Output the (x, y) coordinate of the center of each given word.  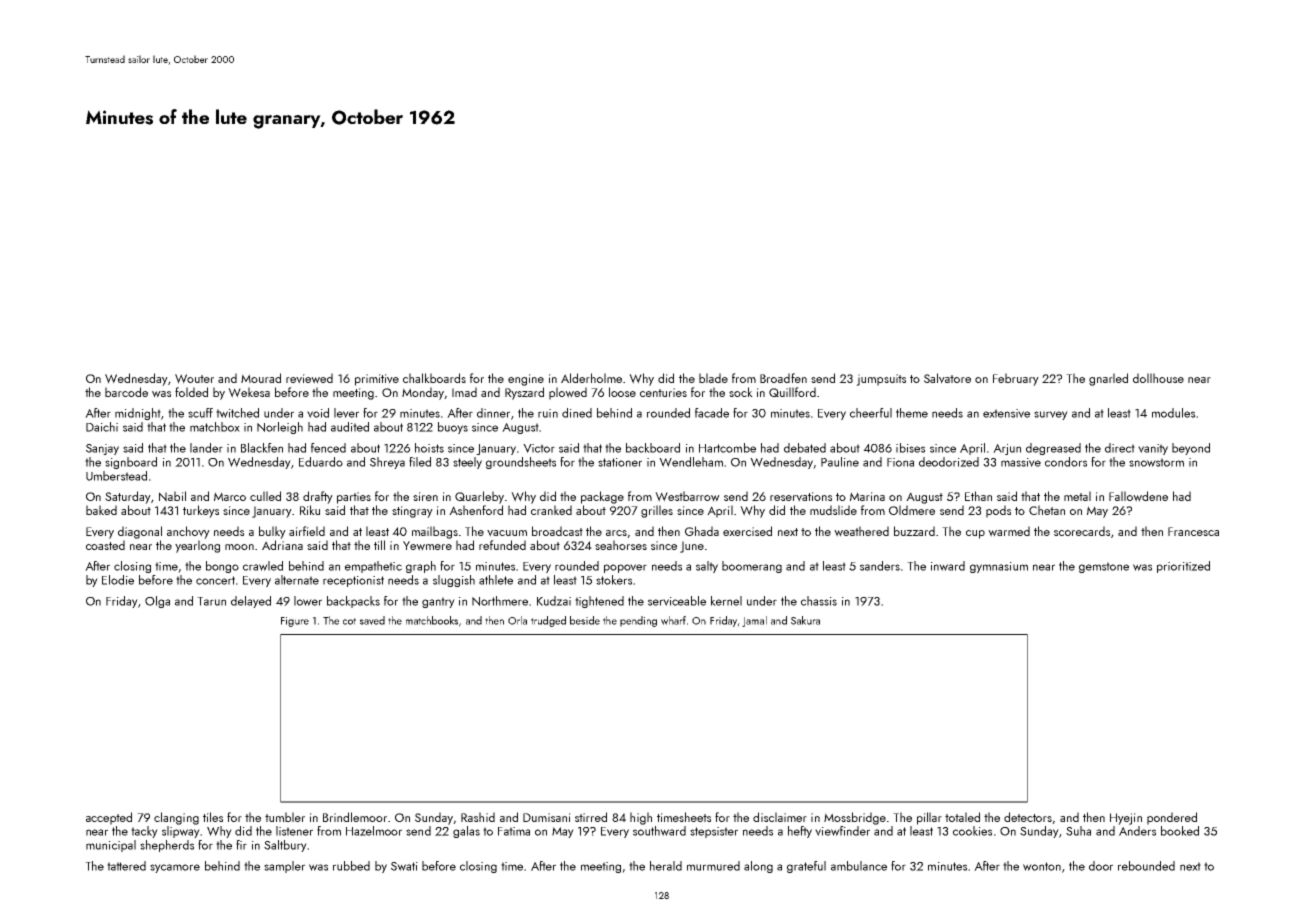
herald (666, 866)
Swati (404, 866)
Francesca (1193, 531)
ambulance (859, 866)
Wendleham (691, 462)
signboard (131, 463)
